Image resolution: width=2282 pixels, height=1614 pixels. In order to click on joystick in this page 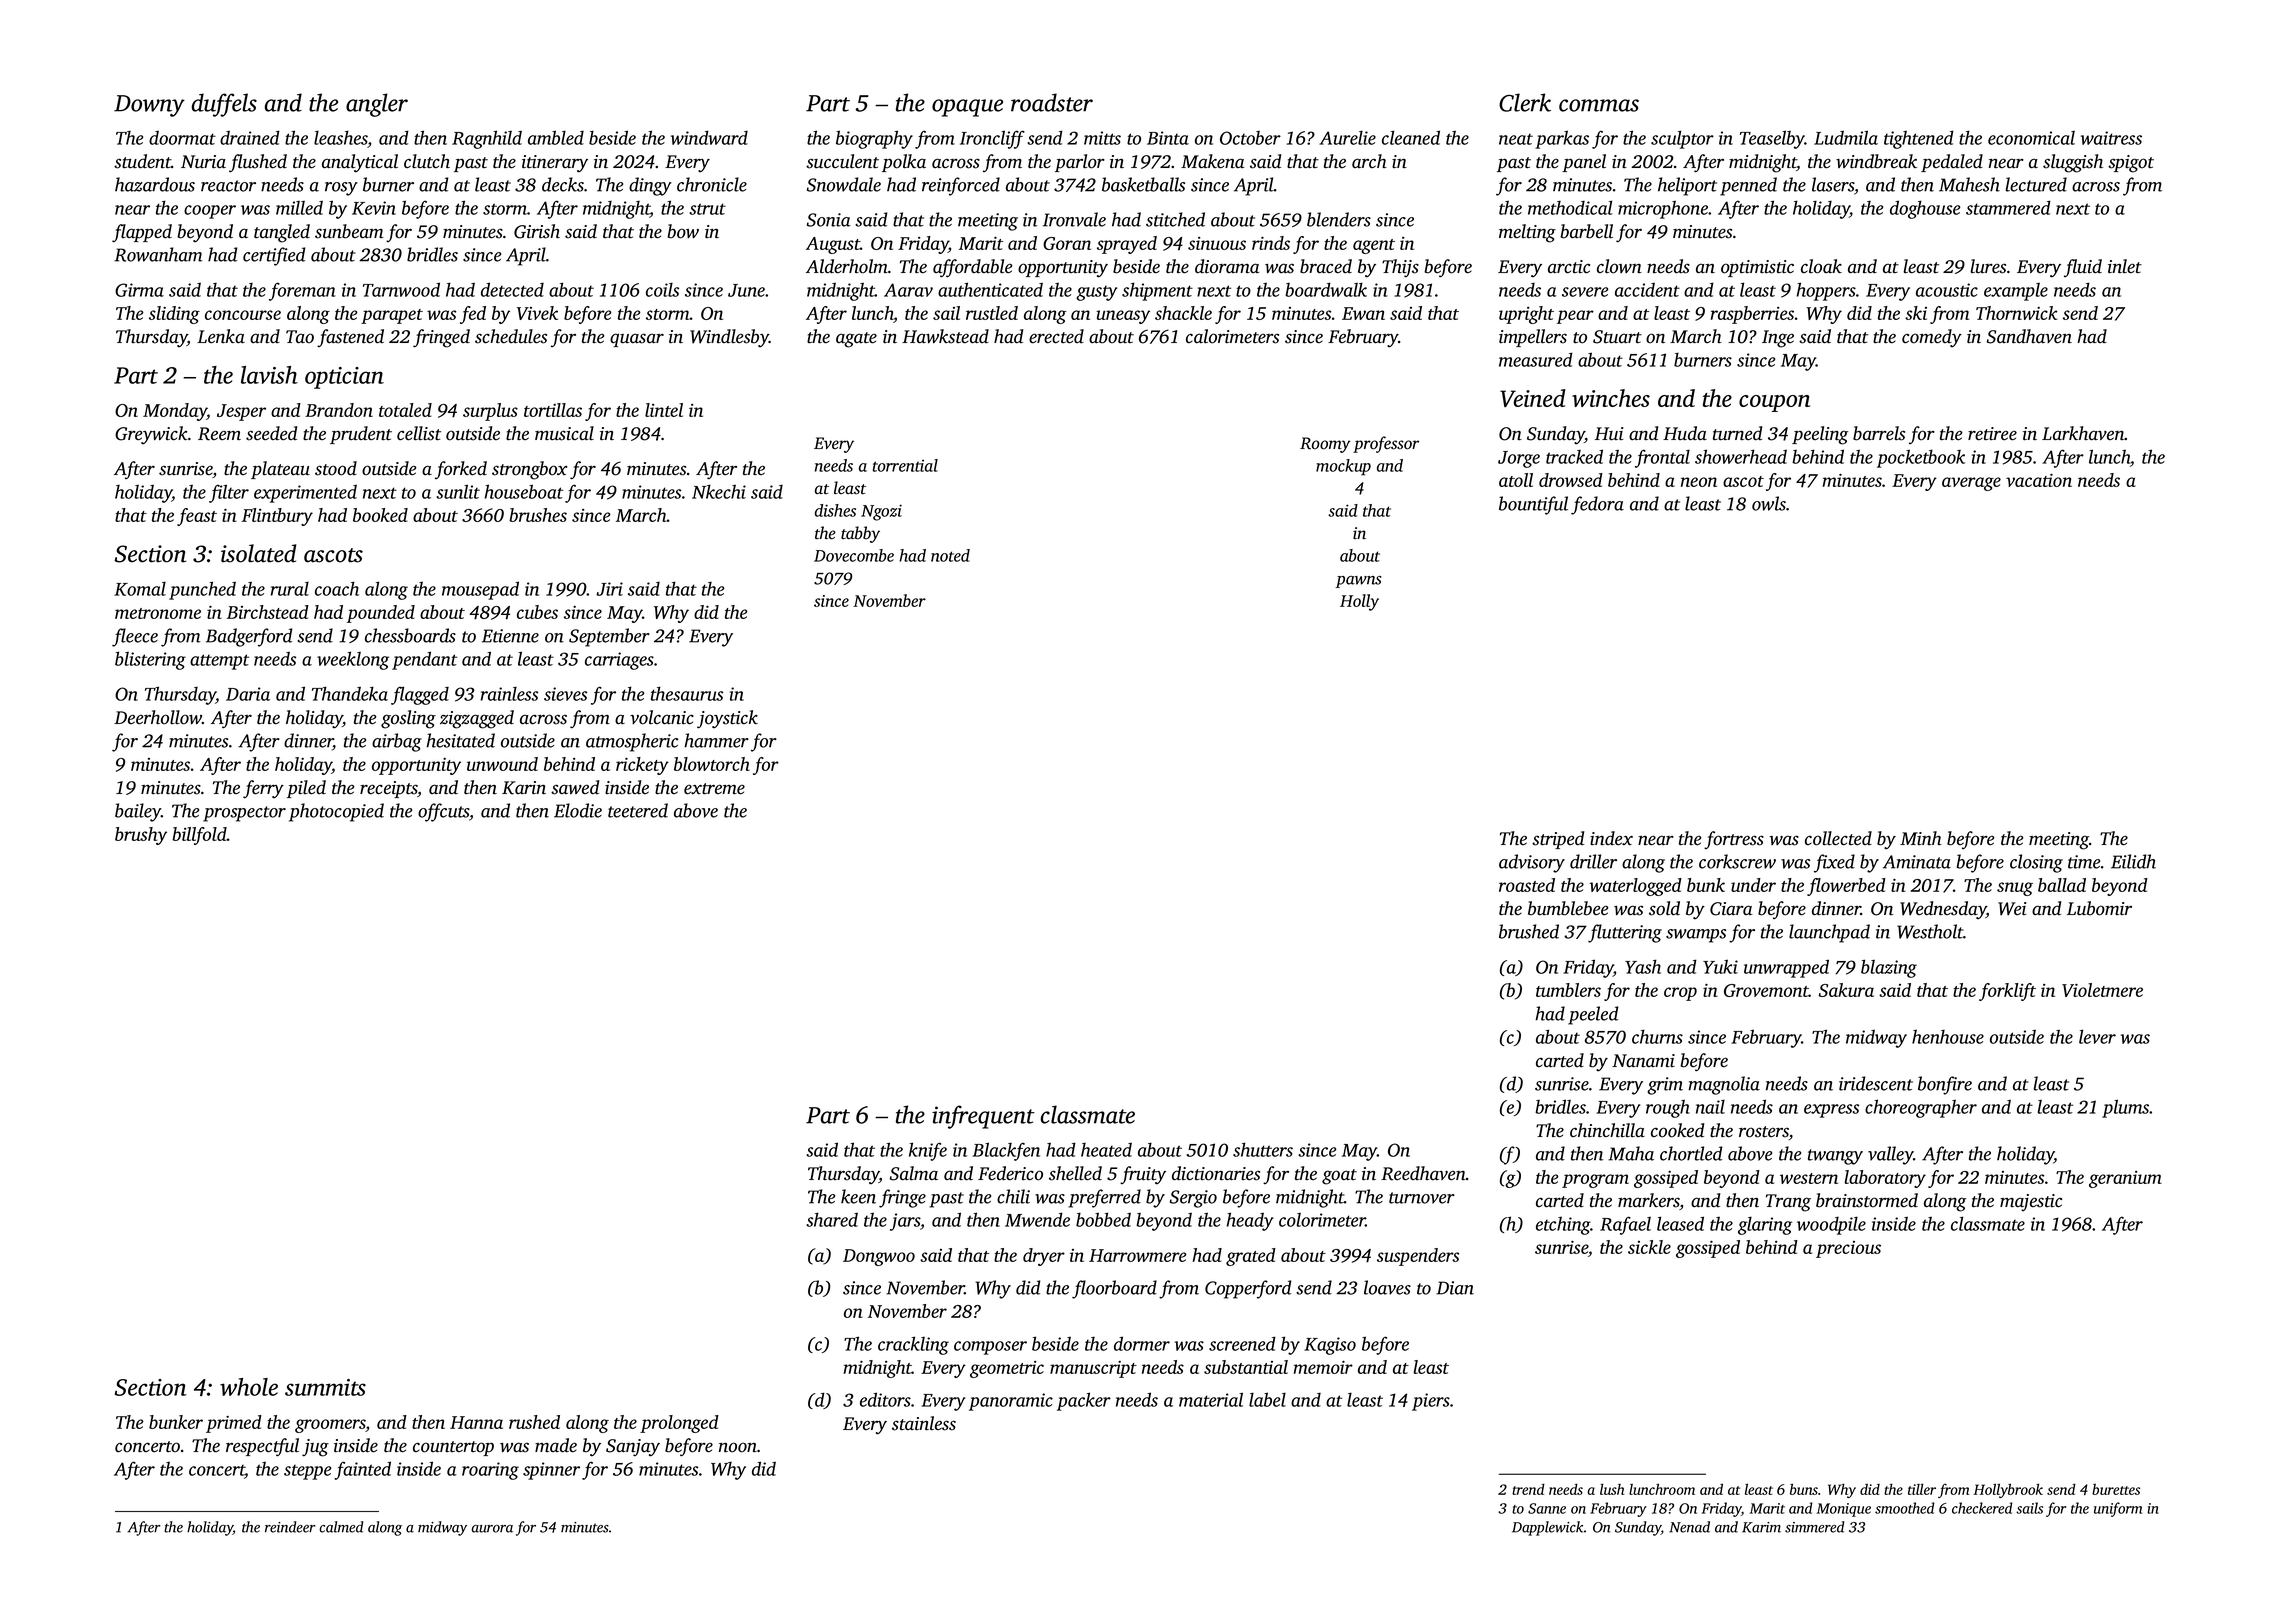, I will do `click(727, 719)`.
